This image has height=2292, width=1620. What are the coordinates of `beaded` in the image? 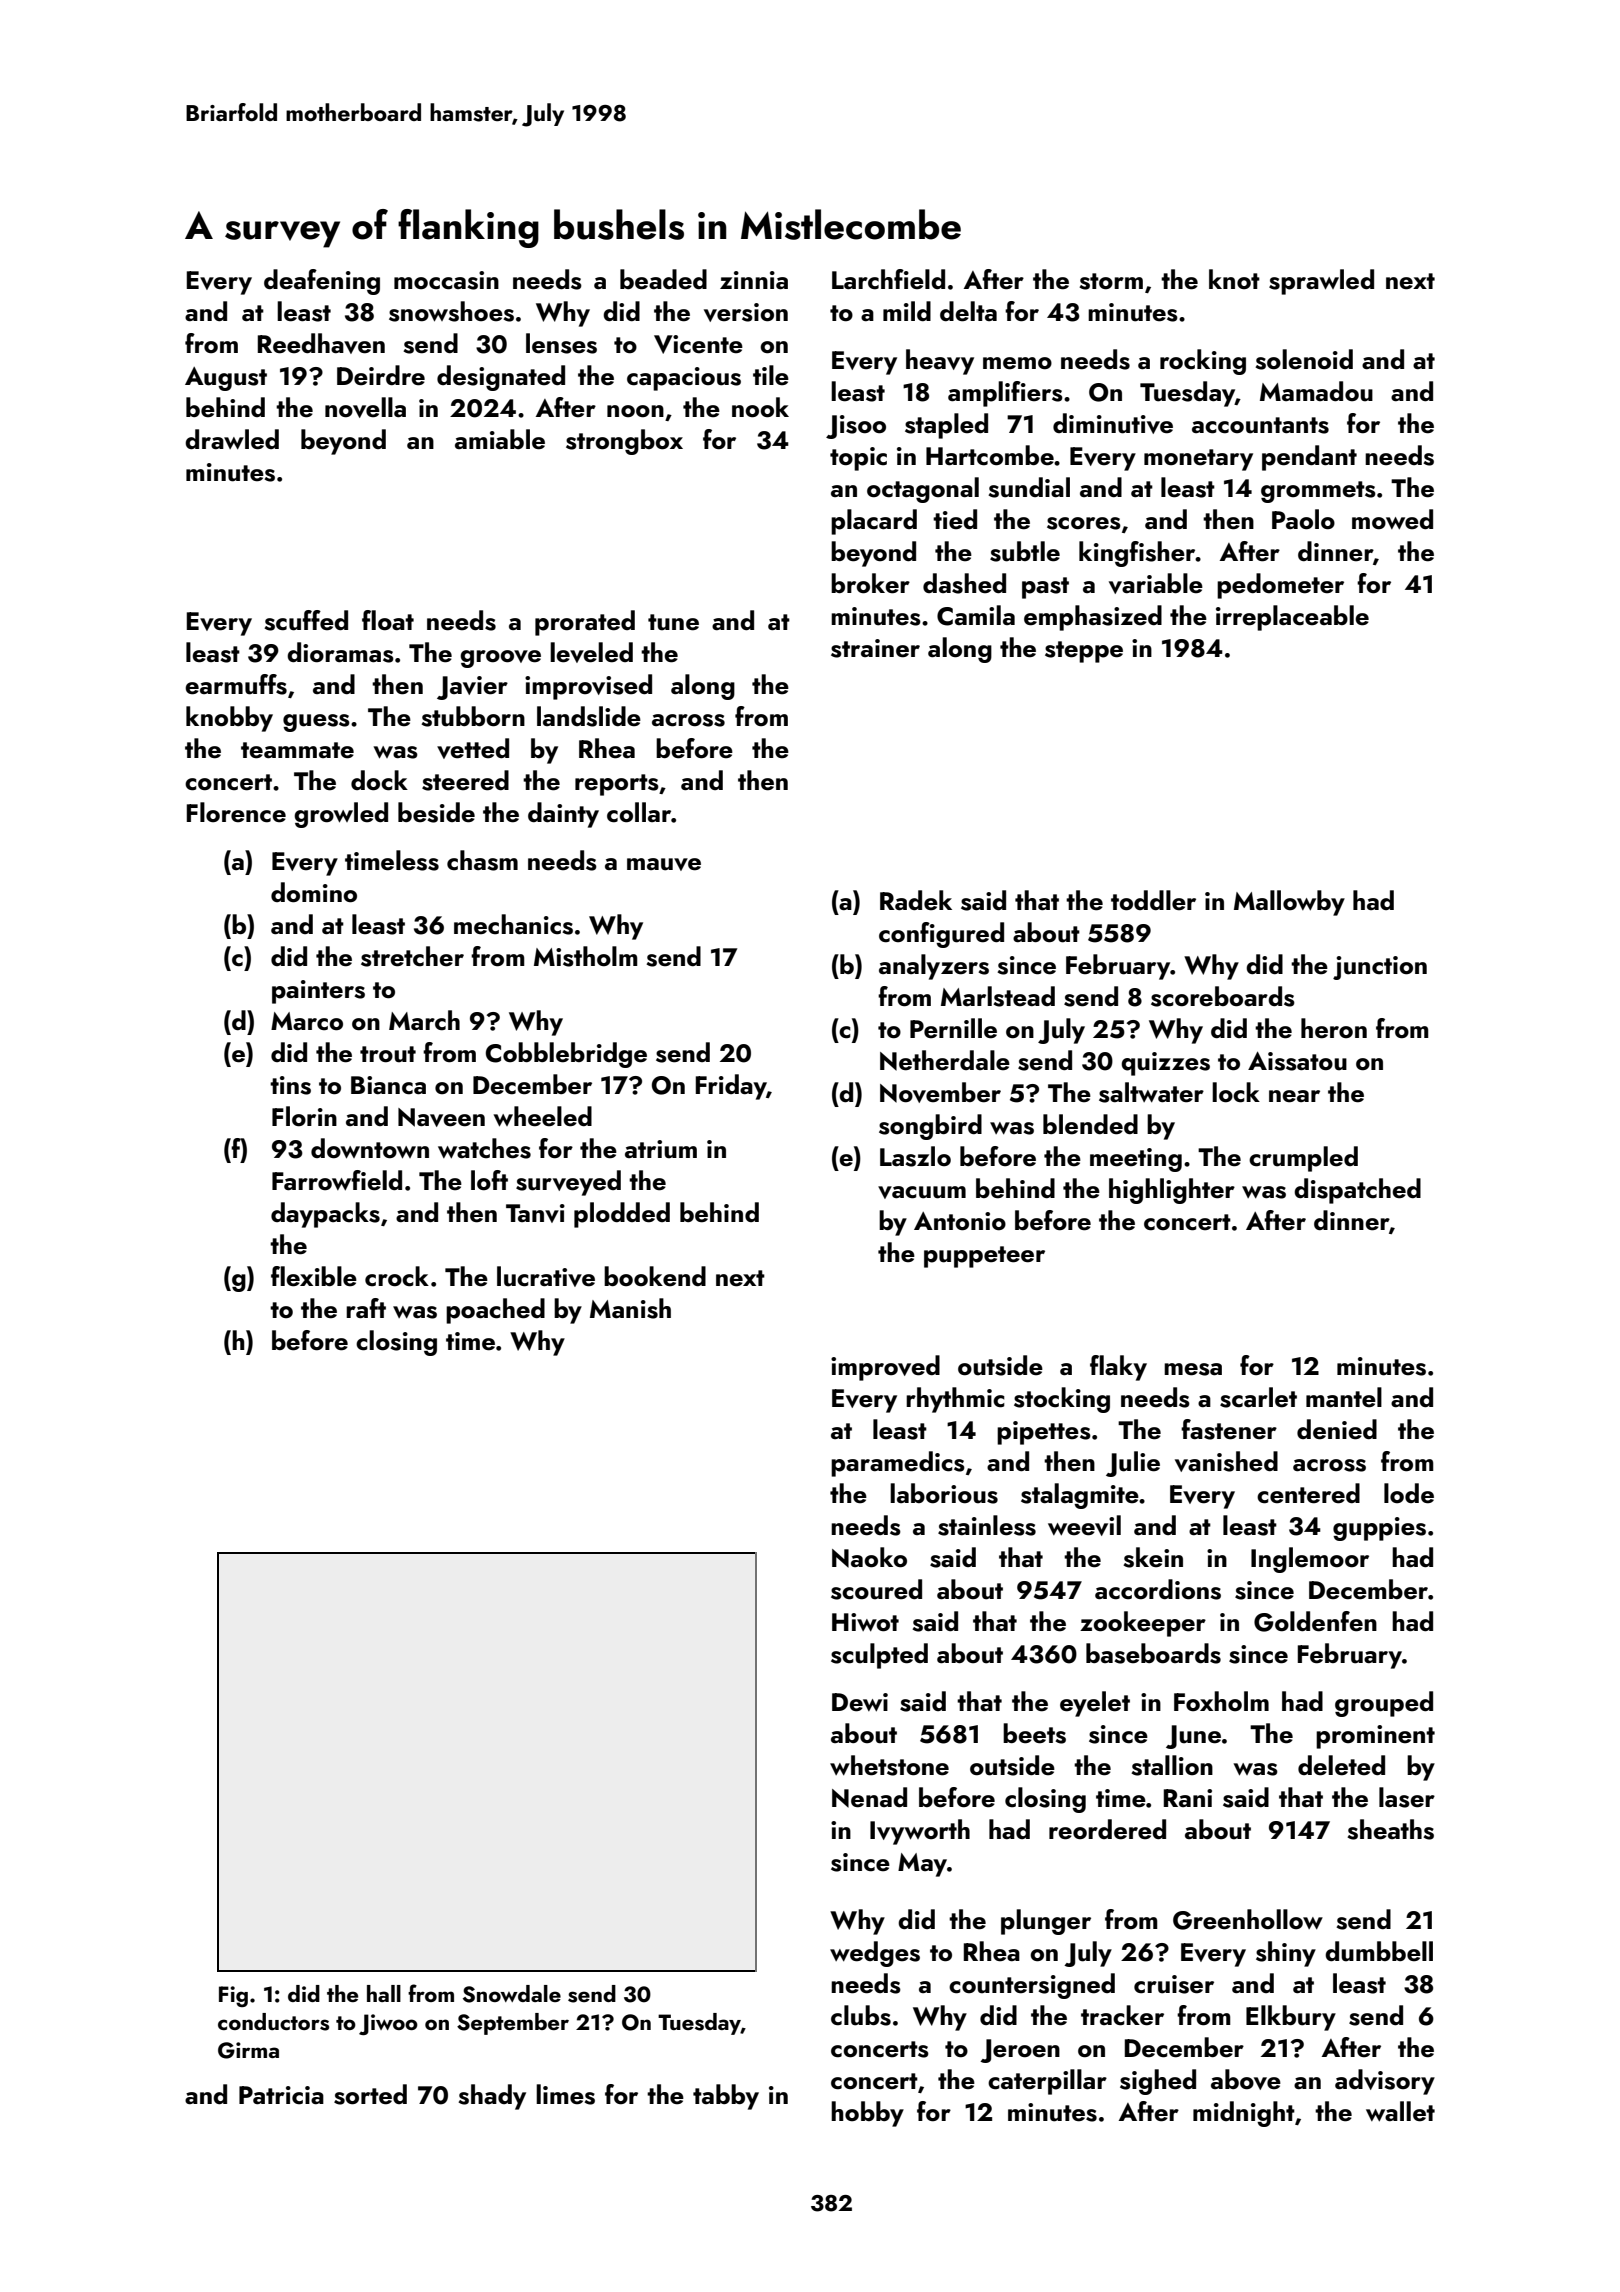 It's located at (663, 279).
